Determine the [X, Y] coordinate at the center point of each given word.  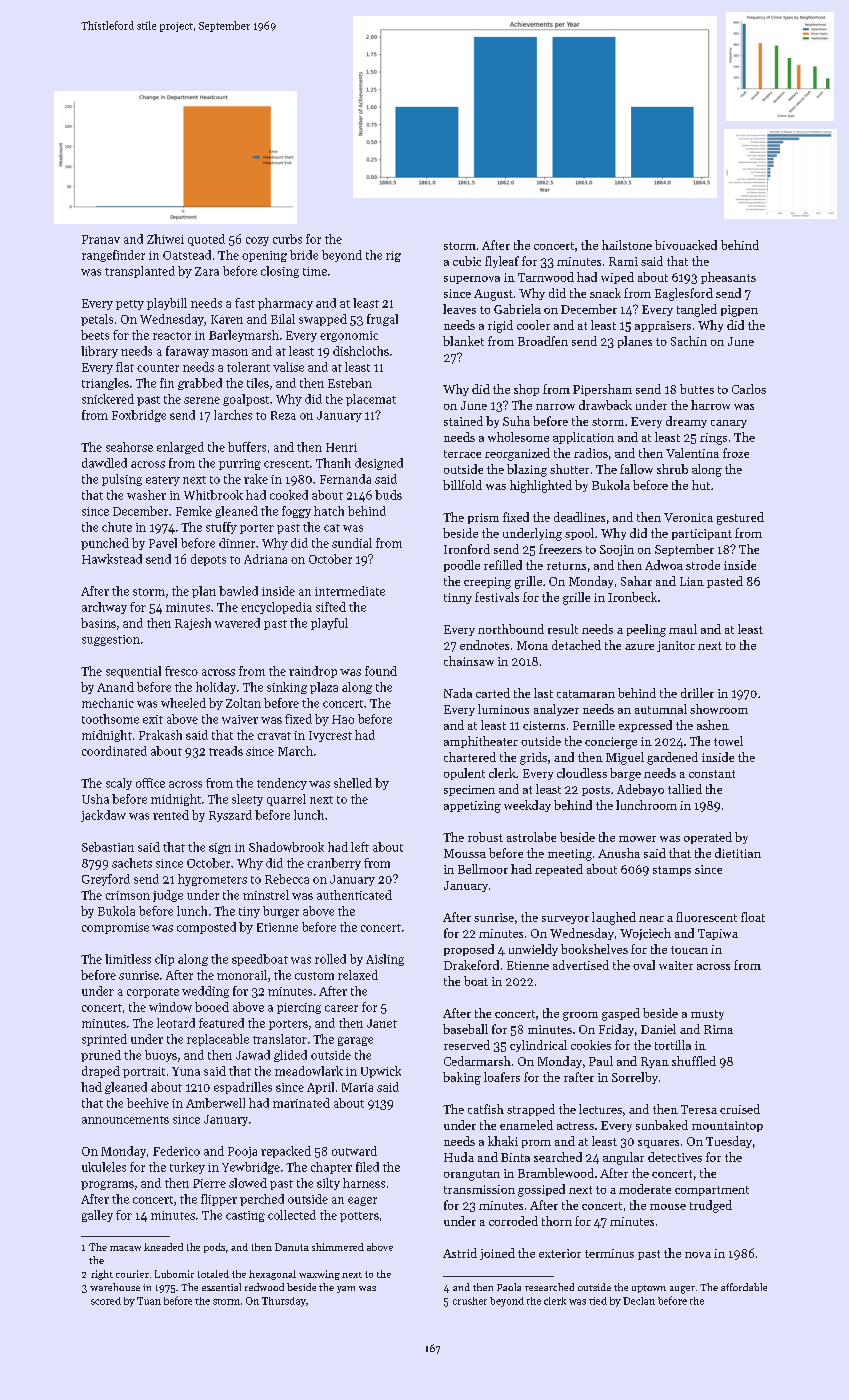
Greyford [106, 880]
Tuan [149, 1301]
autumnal [661, 709]
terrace [462, 454]
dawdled [104, 463]
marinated [301, 1103]
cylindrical [538, 1046]
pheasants [728, 278]
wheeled [183, 703]
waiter [676, 965]
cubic [467, 261]
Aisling [385, 960]
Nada [458, 693]
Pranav [101, 239]
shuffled [694, 1061]
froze [736, 453]
